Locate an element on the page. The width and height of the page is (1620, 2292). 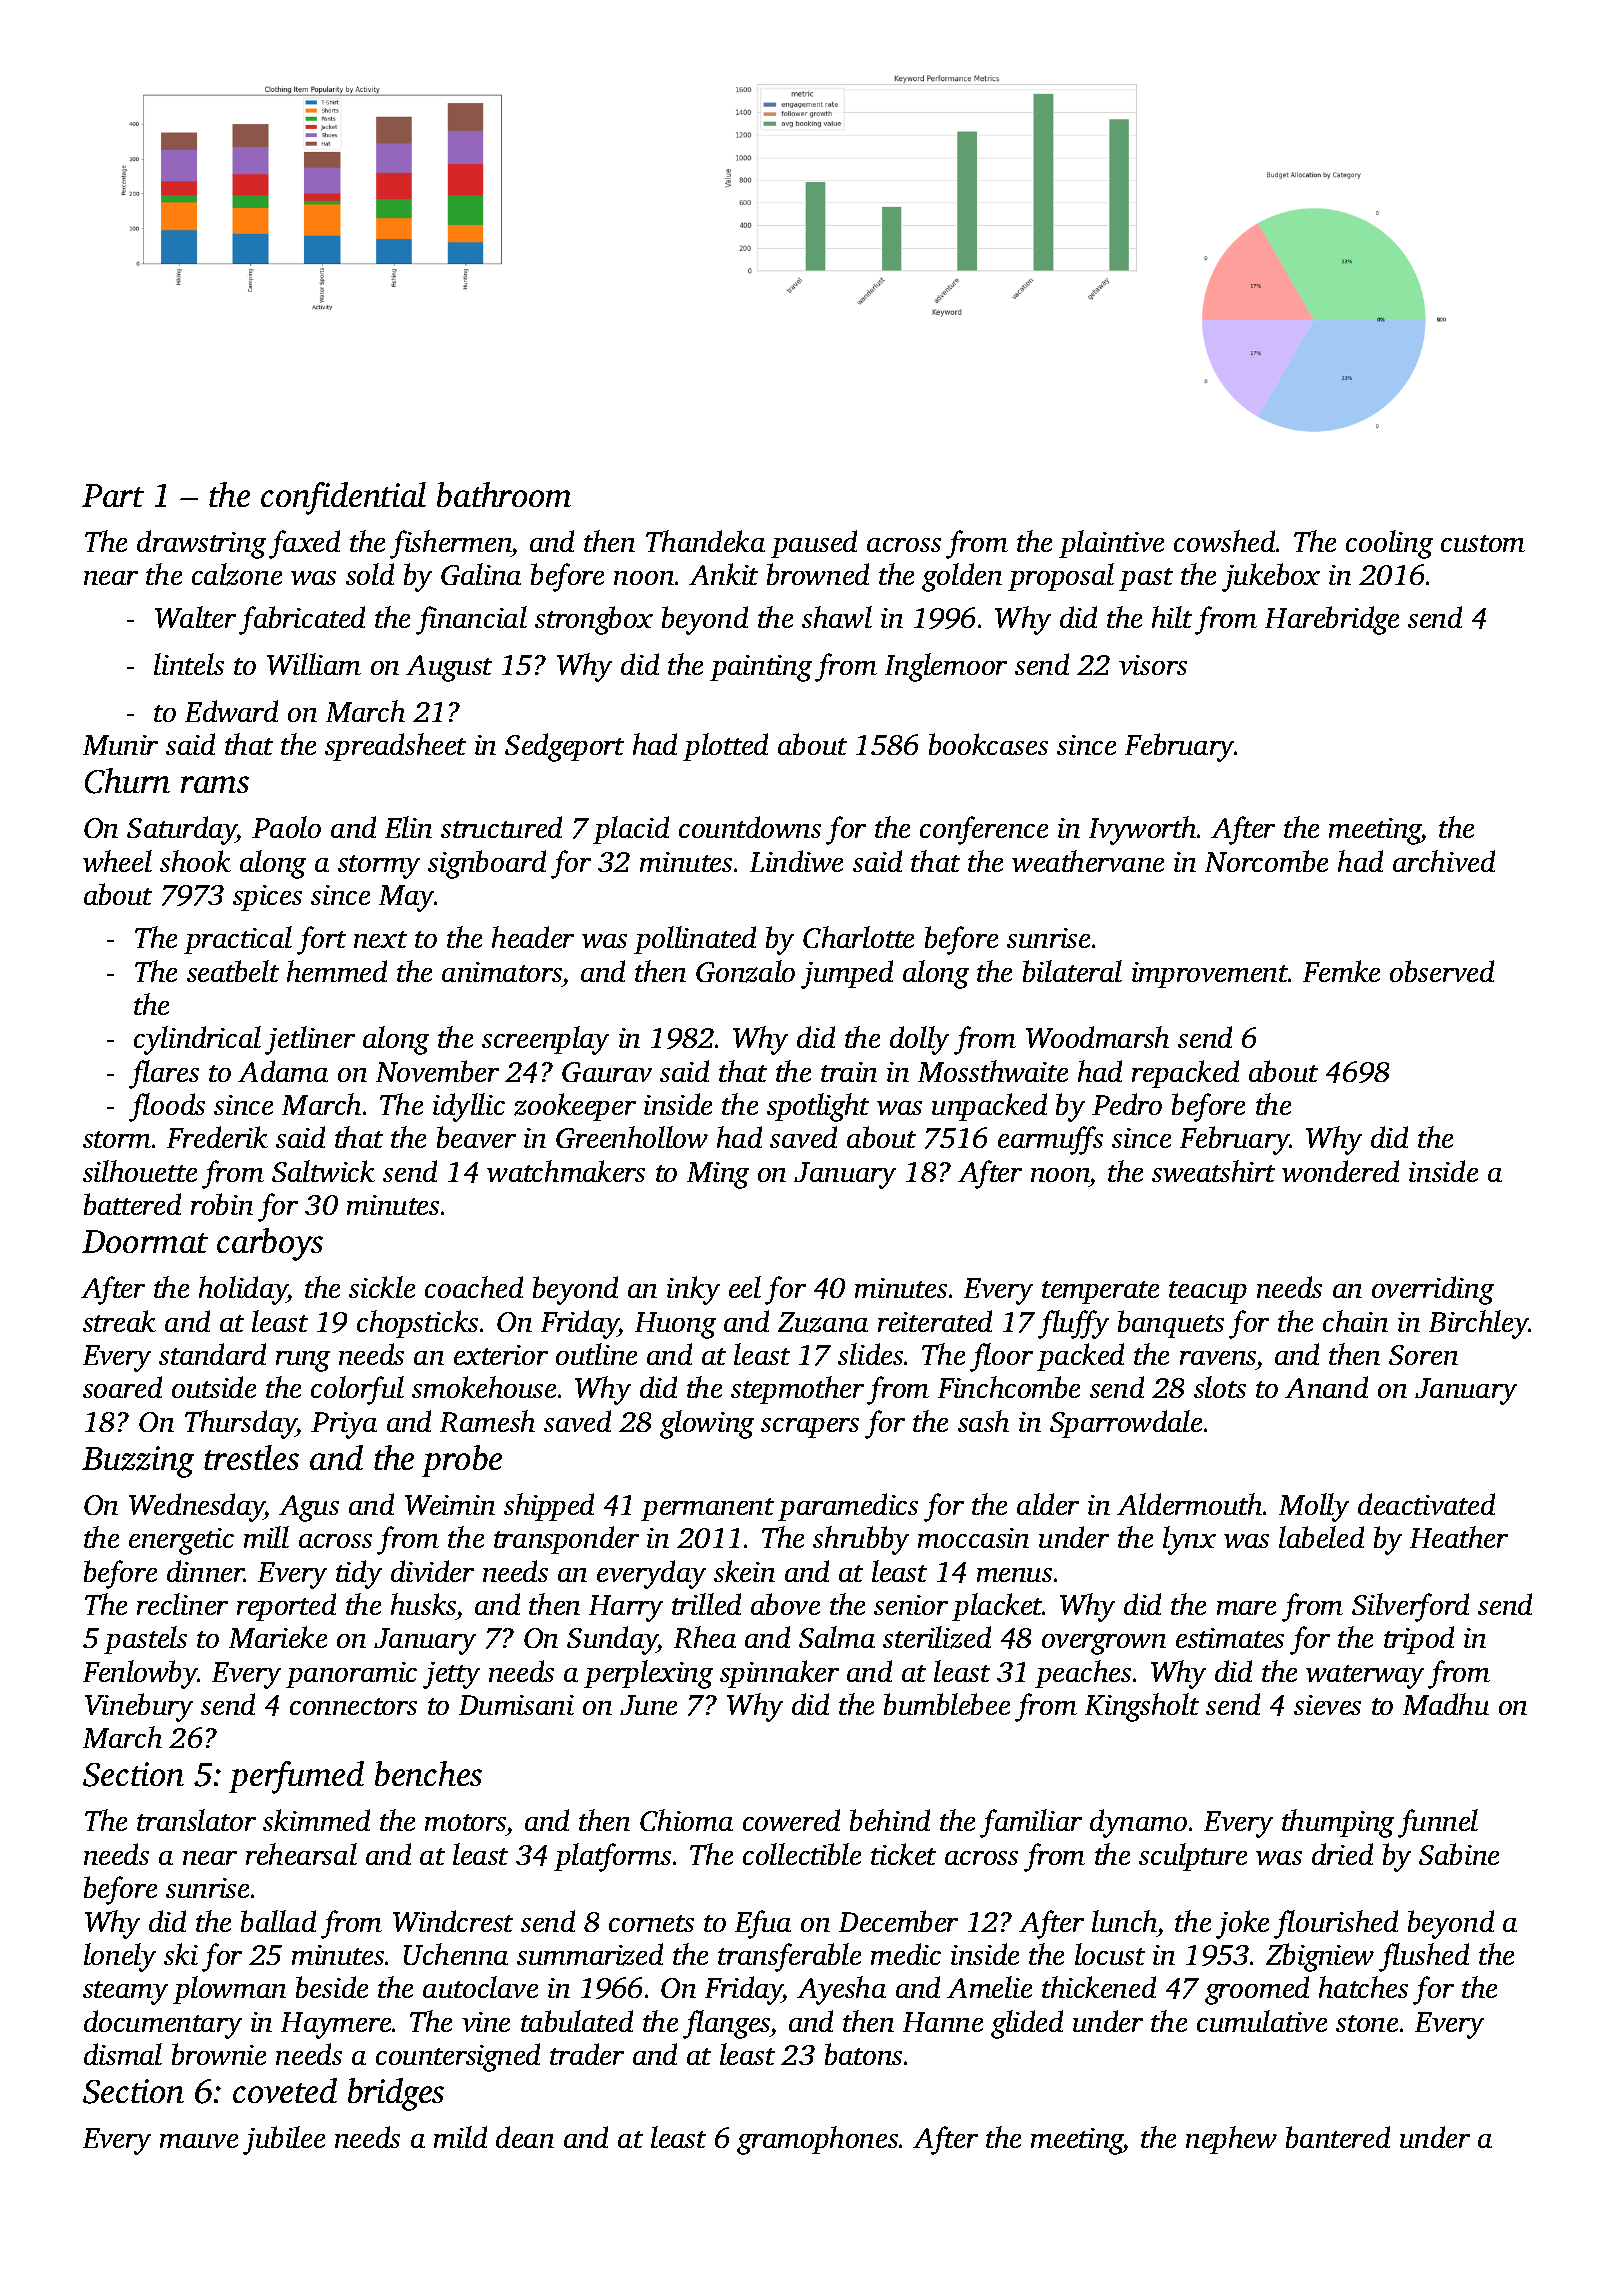
archived is located at coordinates (1444, 861).
